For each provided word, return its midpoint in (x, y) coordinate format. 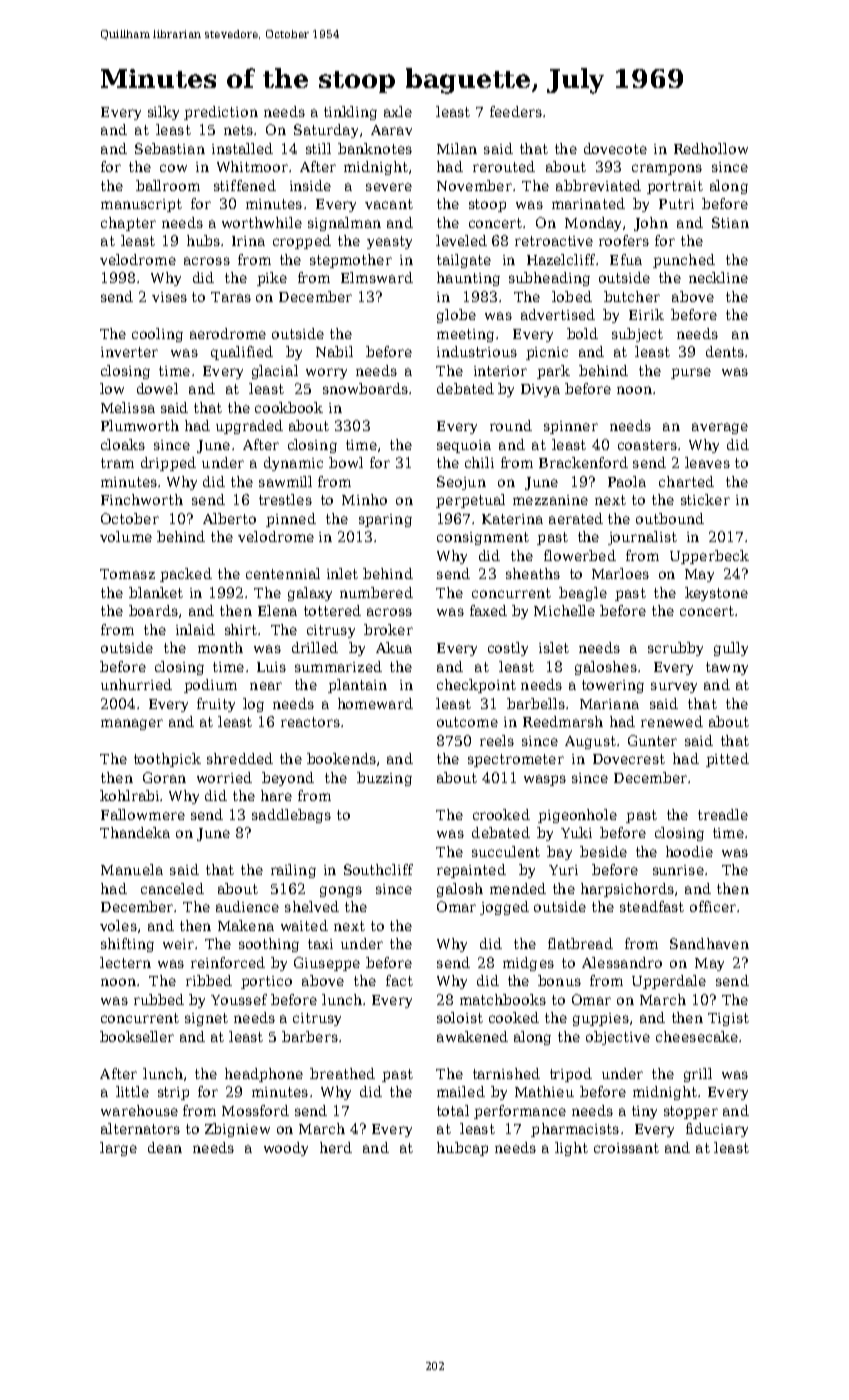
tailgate (464, 261)
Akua (394, 647)
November (474, 185)
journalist (642, 538)
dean (165, 1147)
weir (178, 944)
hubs (203, 240)
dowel (157, 388)
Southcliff (378, 869)
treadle (723, 814)
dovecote (615, 148)
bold (582, 333)
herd (336, 1147)
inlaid (195, 629)
